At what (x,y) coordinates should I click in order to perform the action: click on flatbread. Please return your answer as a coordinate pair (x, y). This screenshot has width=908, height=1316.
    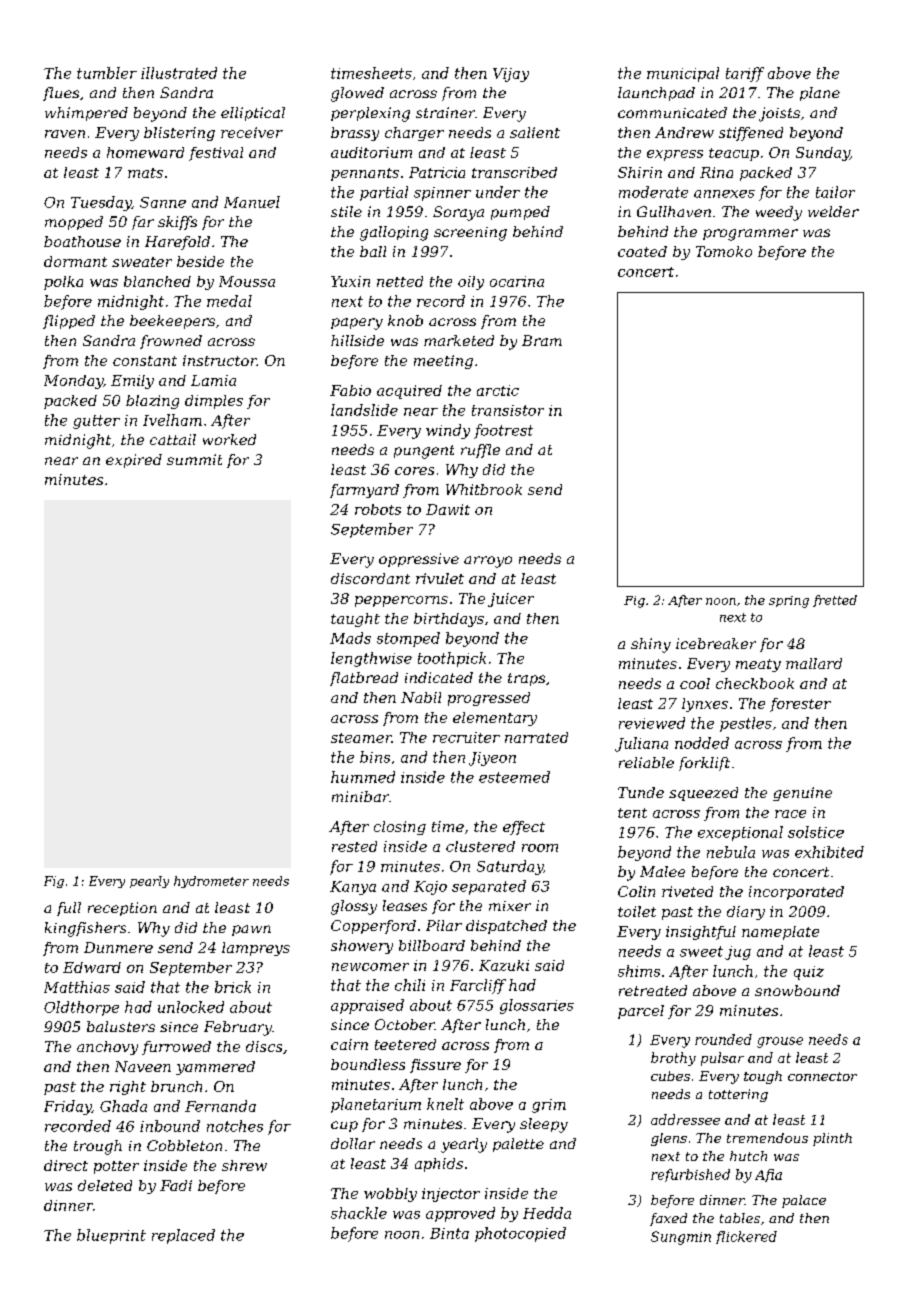
    Looking at the image, I should click on (364, 679).
